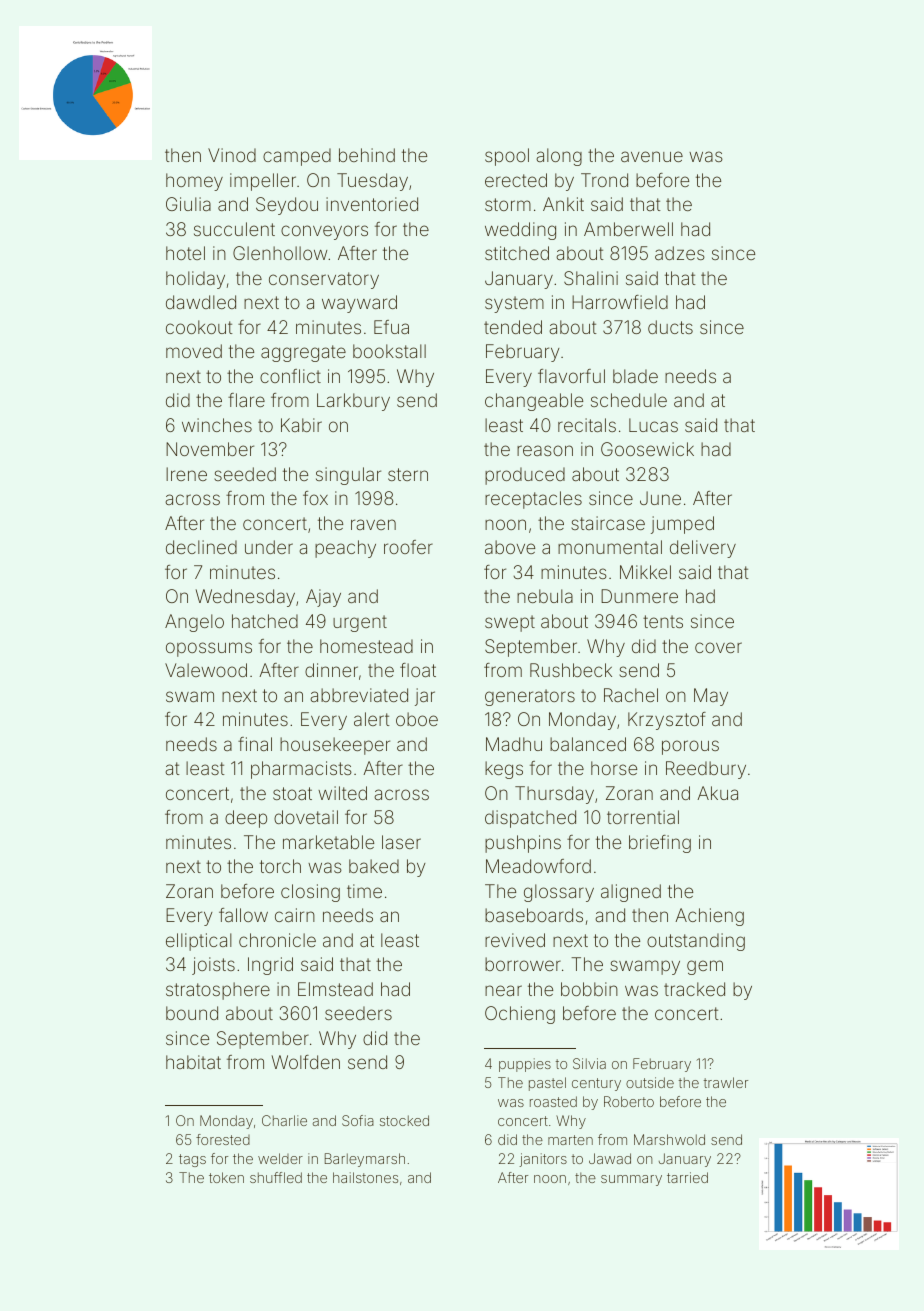 The height and width of the page is (1311, 924). Describe the element at coordinates (660, 844) in the page. I see `briefing` at that location.
